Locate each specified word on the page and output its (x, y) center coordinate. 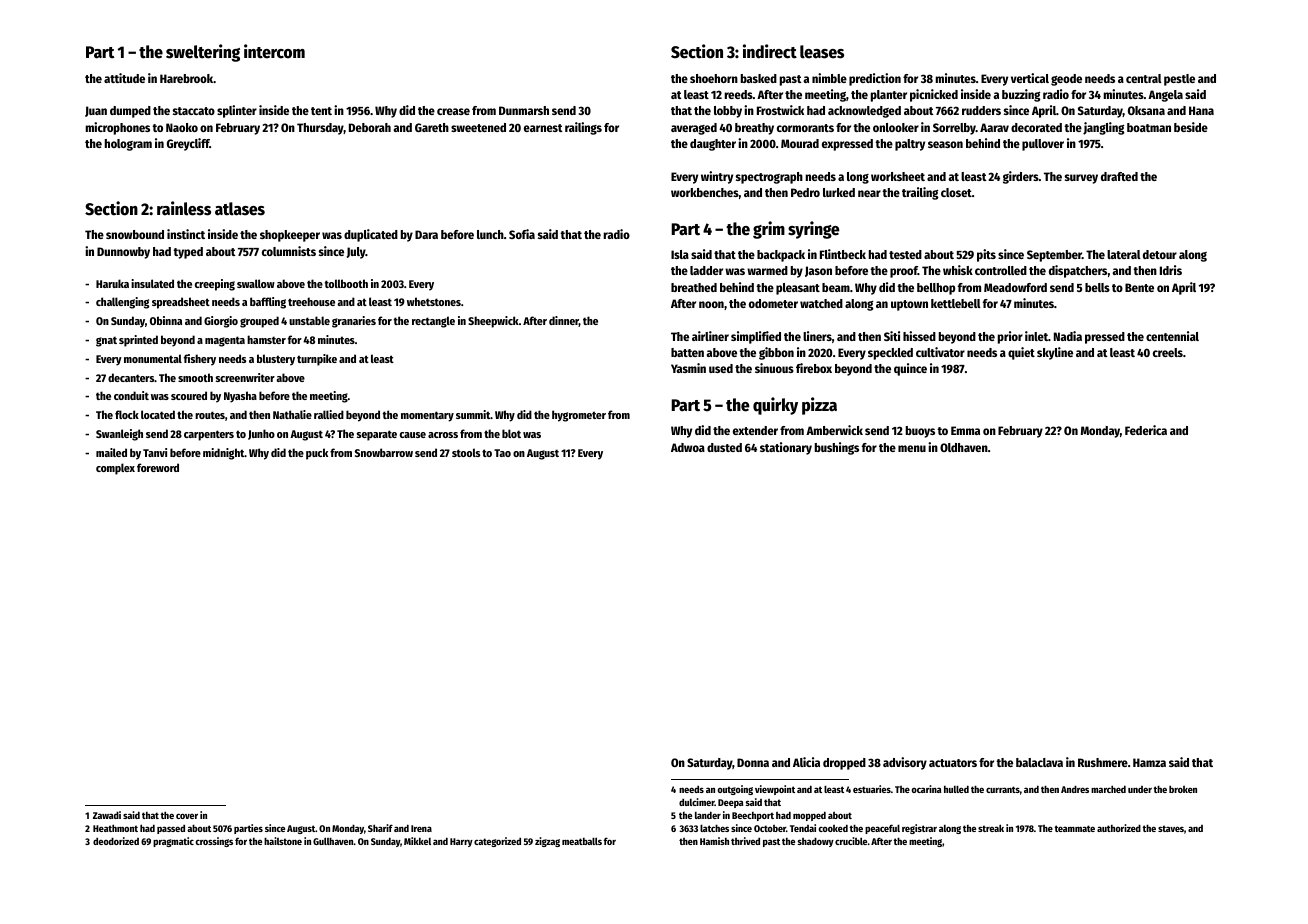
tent (321, 111)
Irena (421, 828)
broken (1183, 789)
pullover (1043, 145)
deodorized (116, 841)
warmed (767, 270)
